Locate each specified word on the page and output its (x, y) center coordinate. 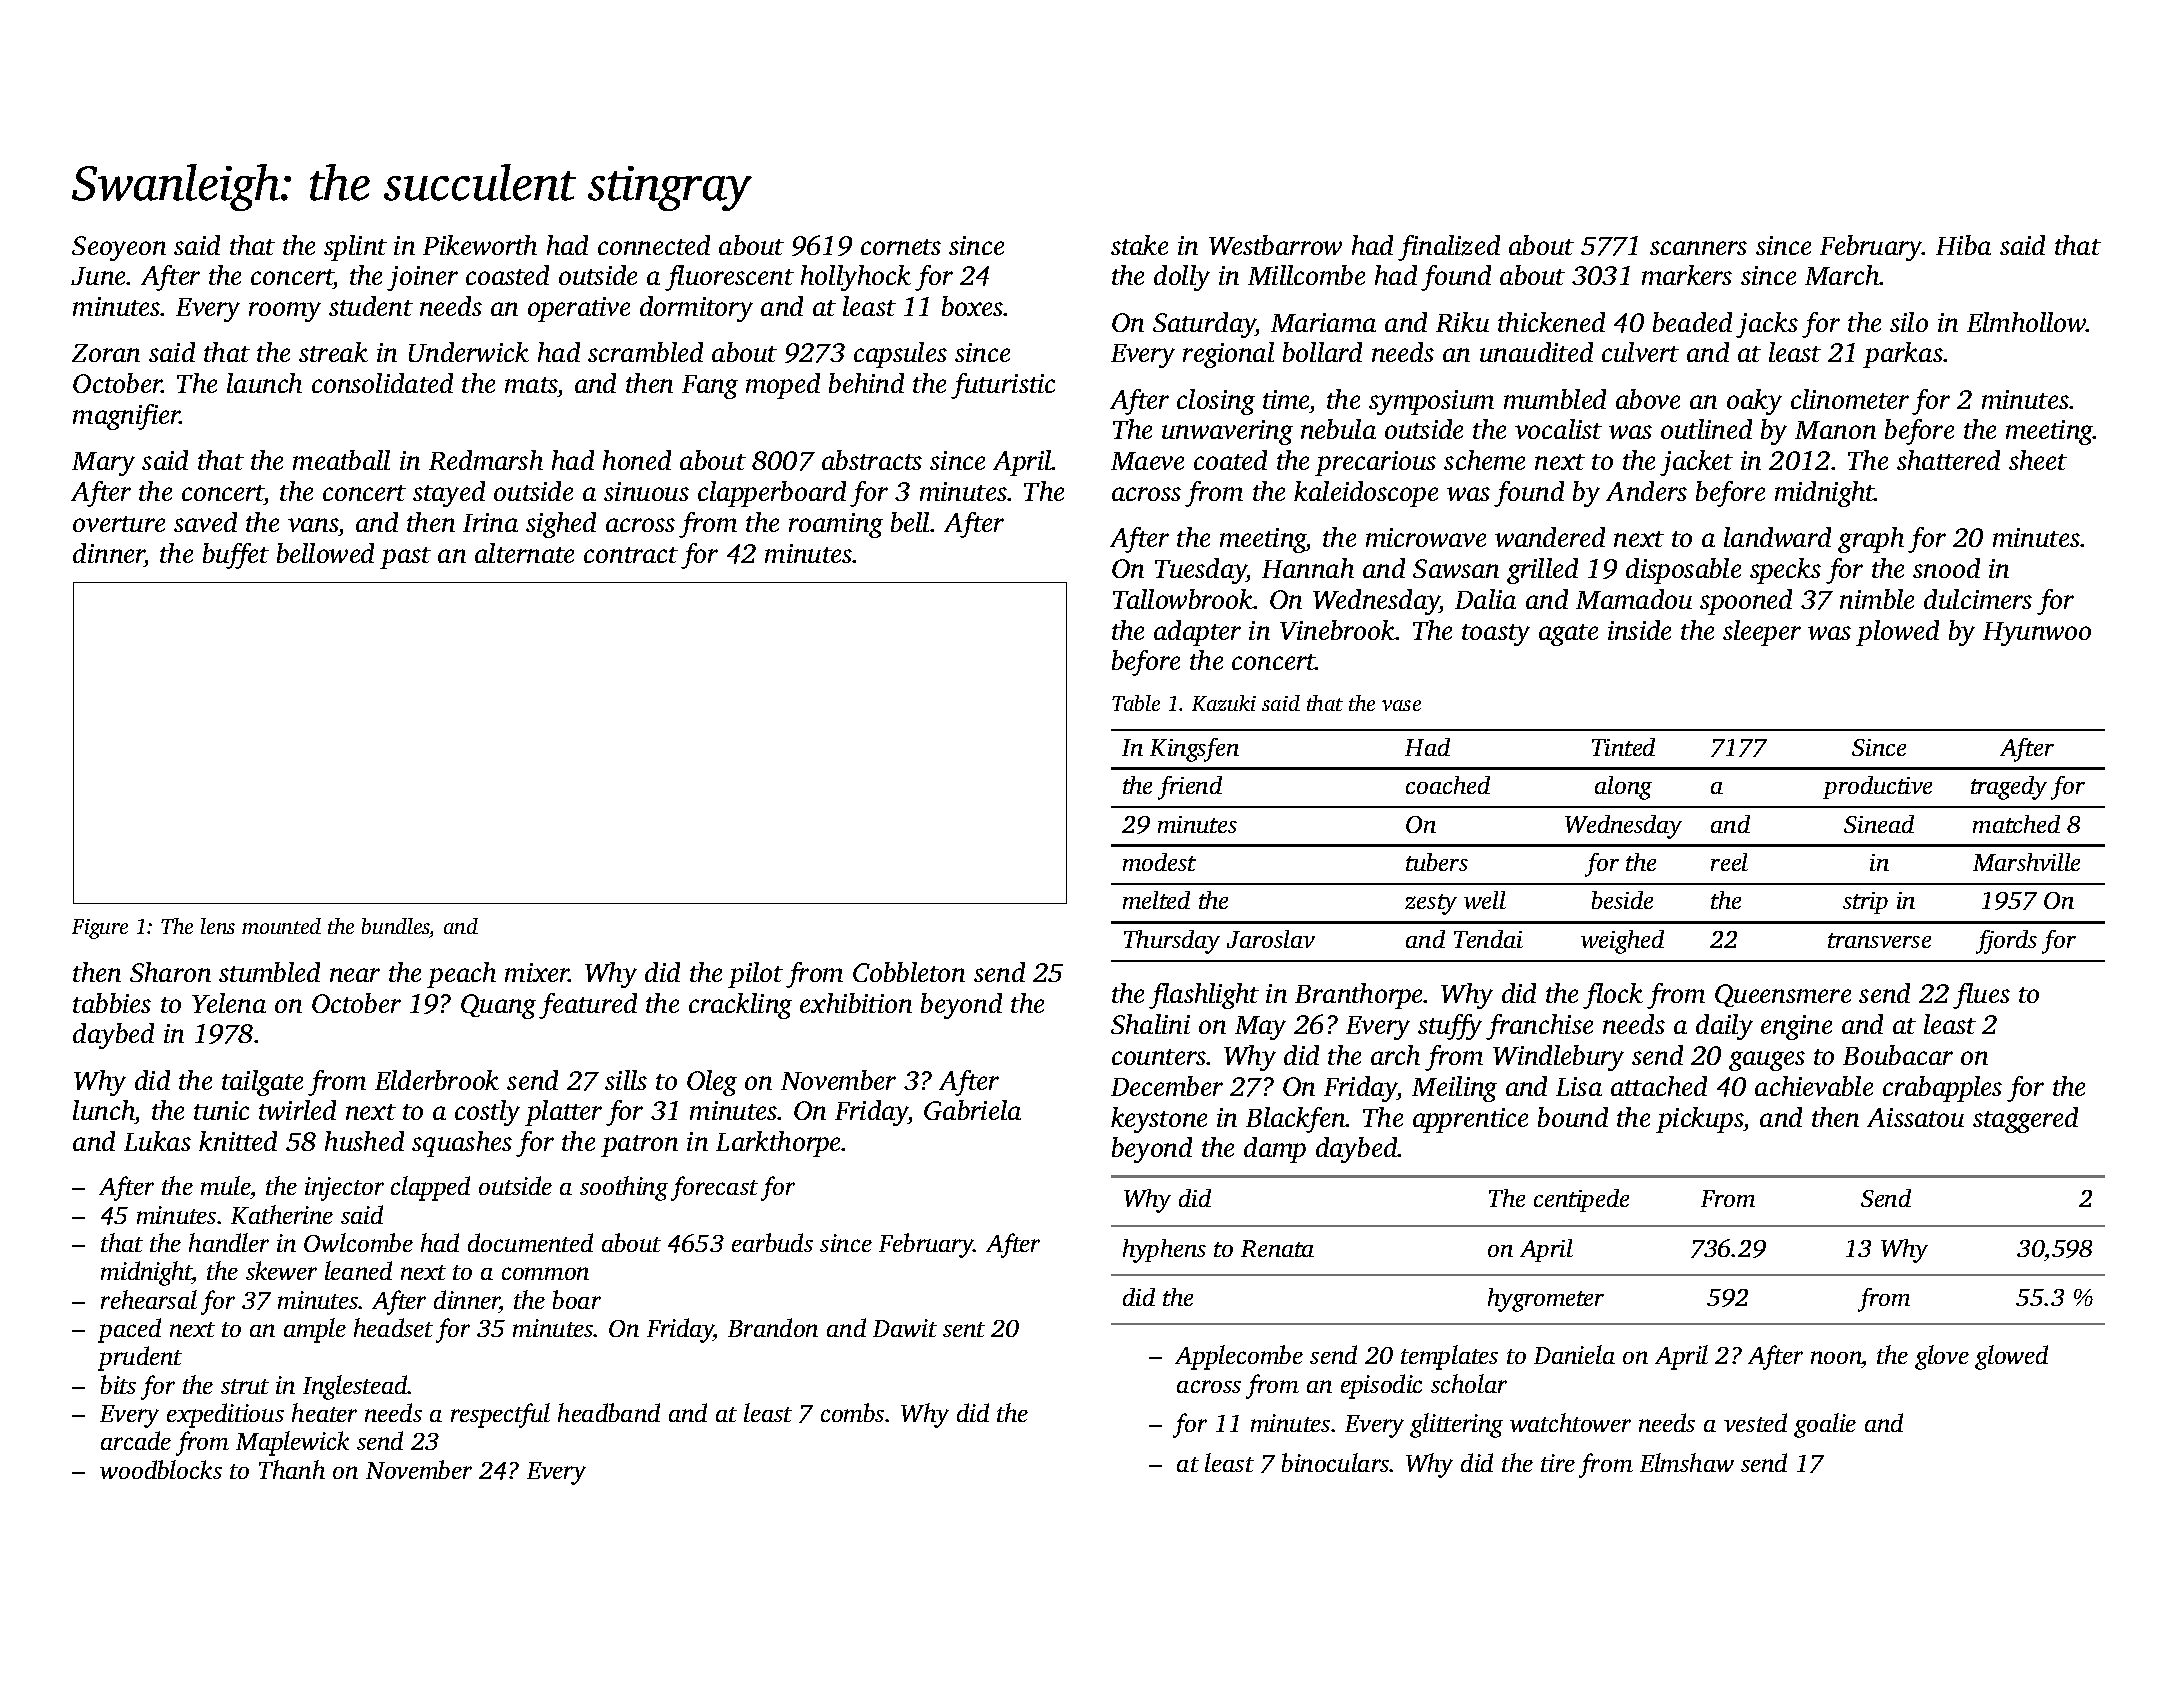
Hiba (1963, 245)
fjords (2006, 942)
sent (964, 1329)
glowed (2011, 1357)
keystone (1159, 1120)
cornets (901, 247)
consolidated (382, 383)
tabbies (112, 1003)
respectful (500, 1415)
